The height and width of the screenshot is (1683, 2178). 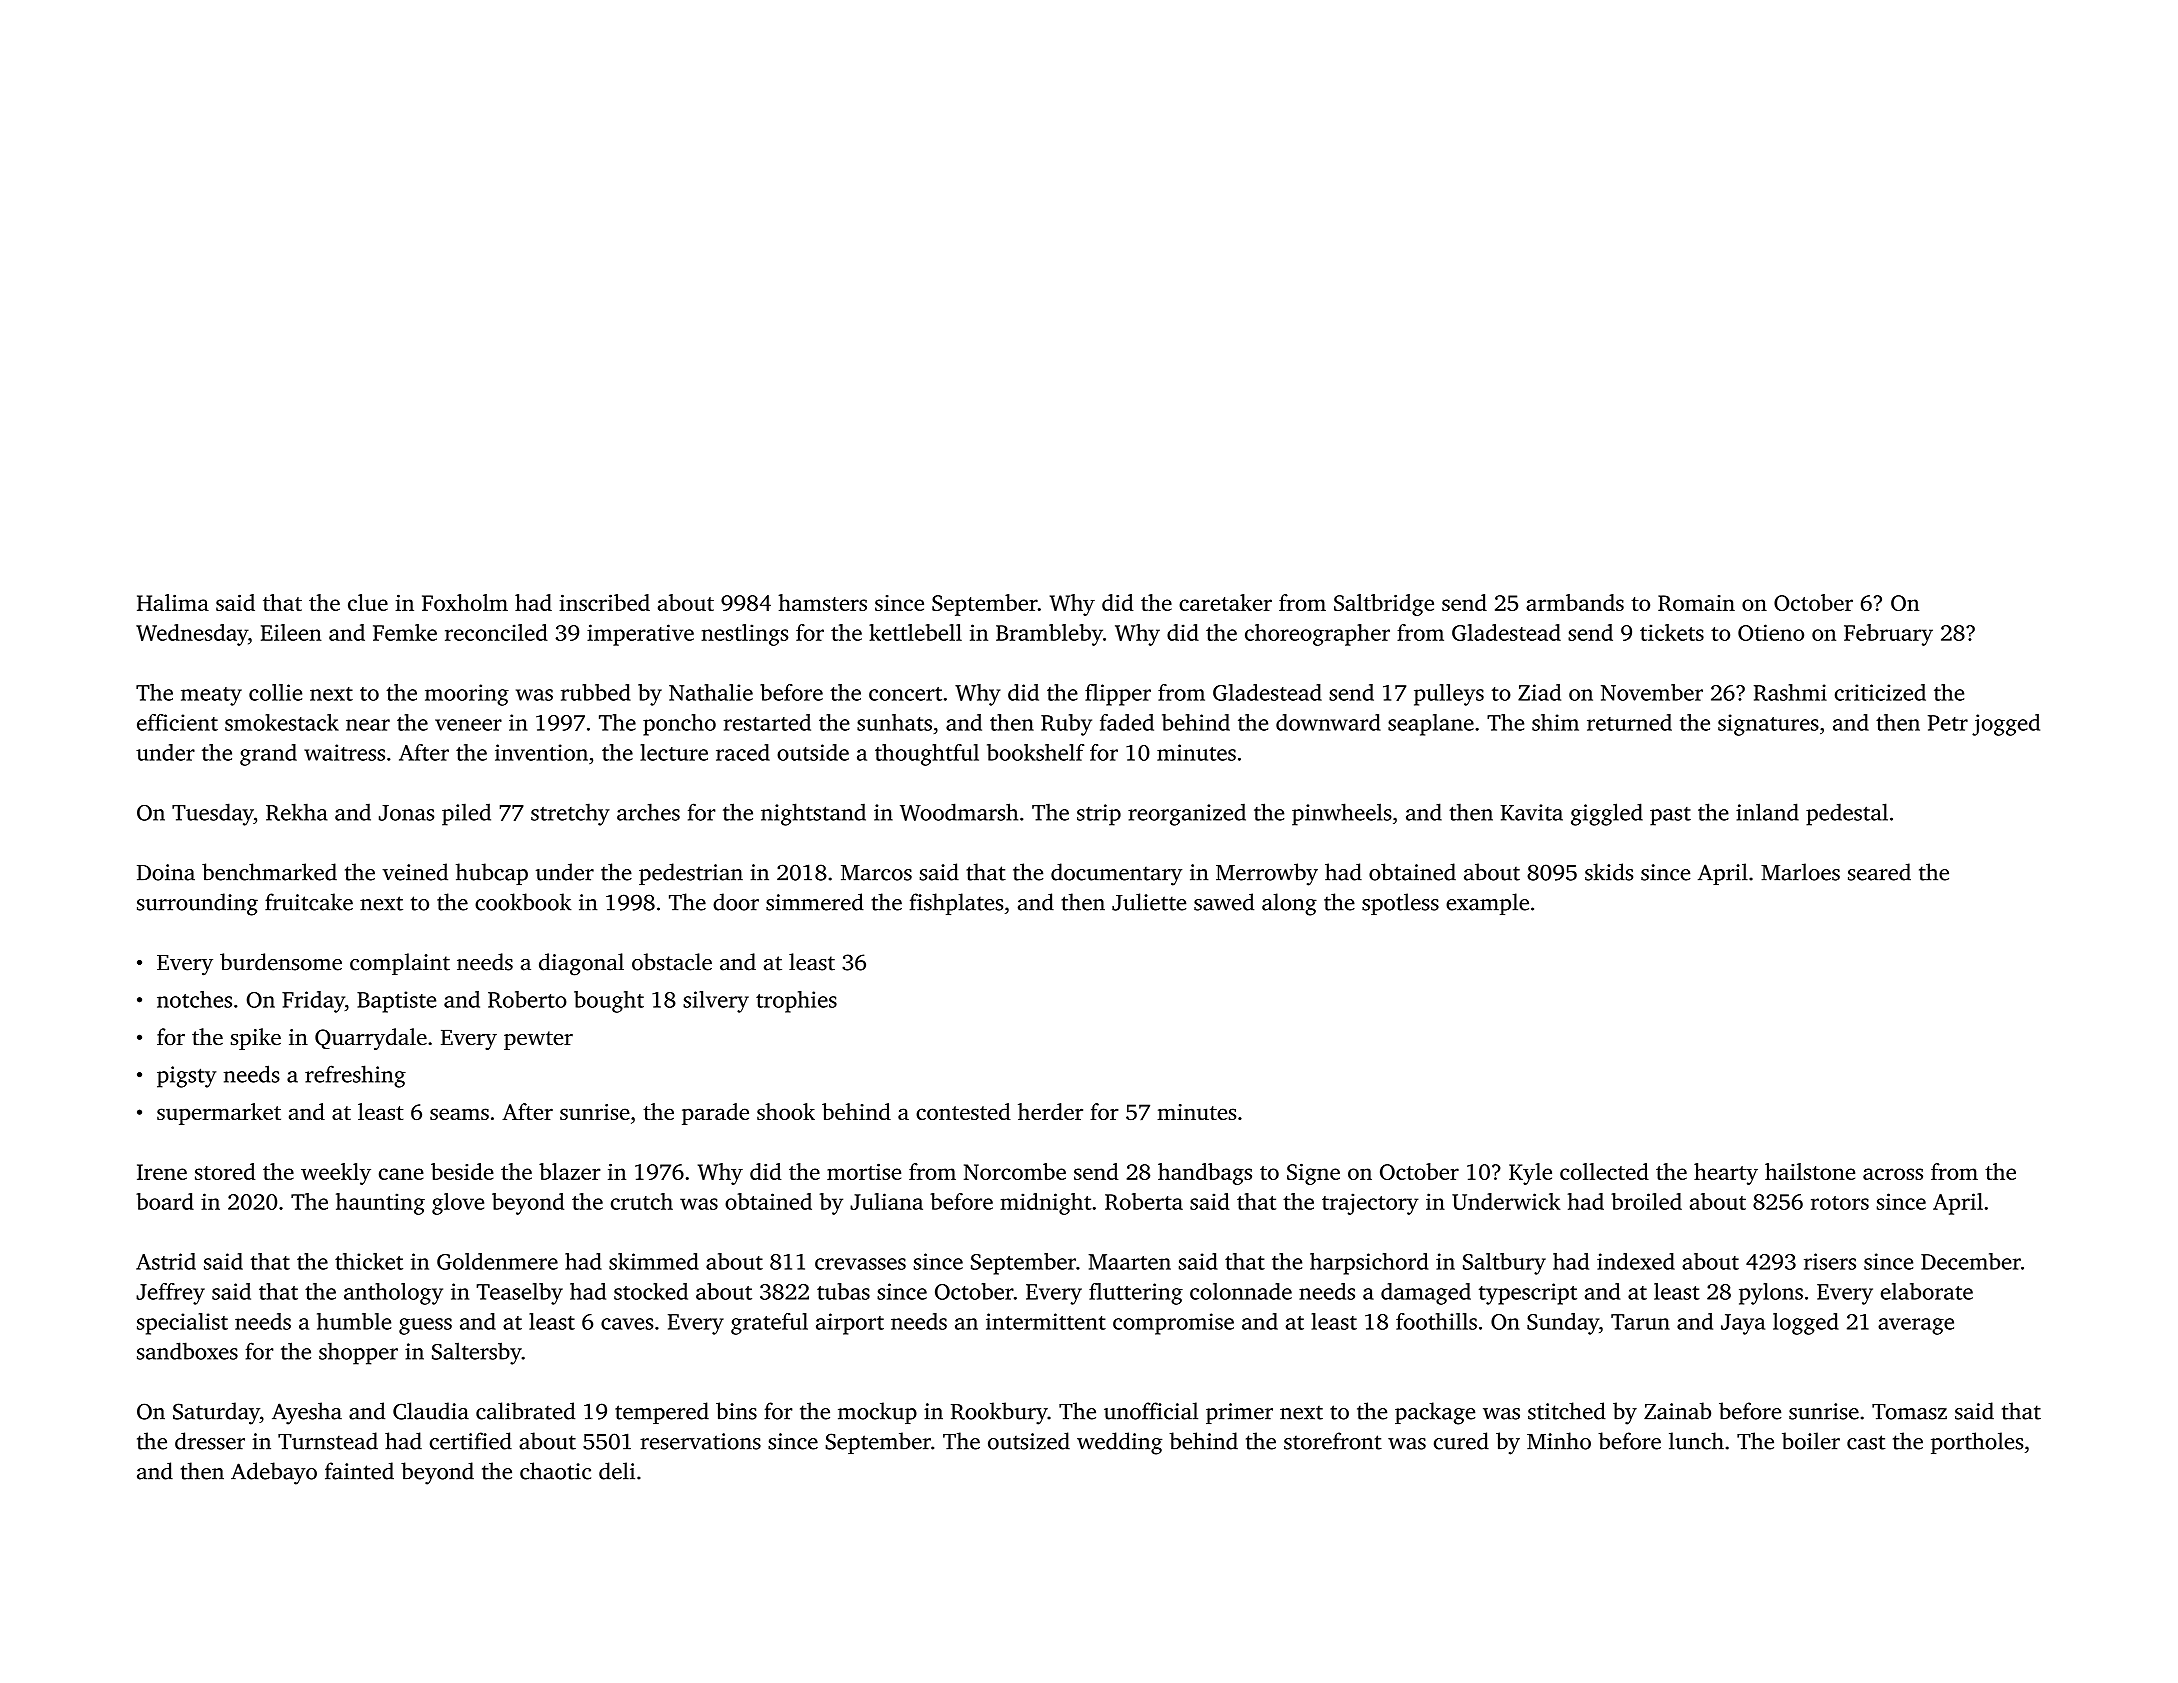 What do you see at coordinates (1768, 725) in the screenshot?
I see `signatures` at bounding box center [1768, 725].
